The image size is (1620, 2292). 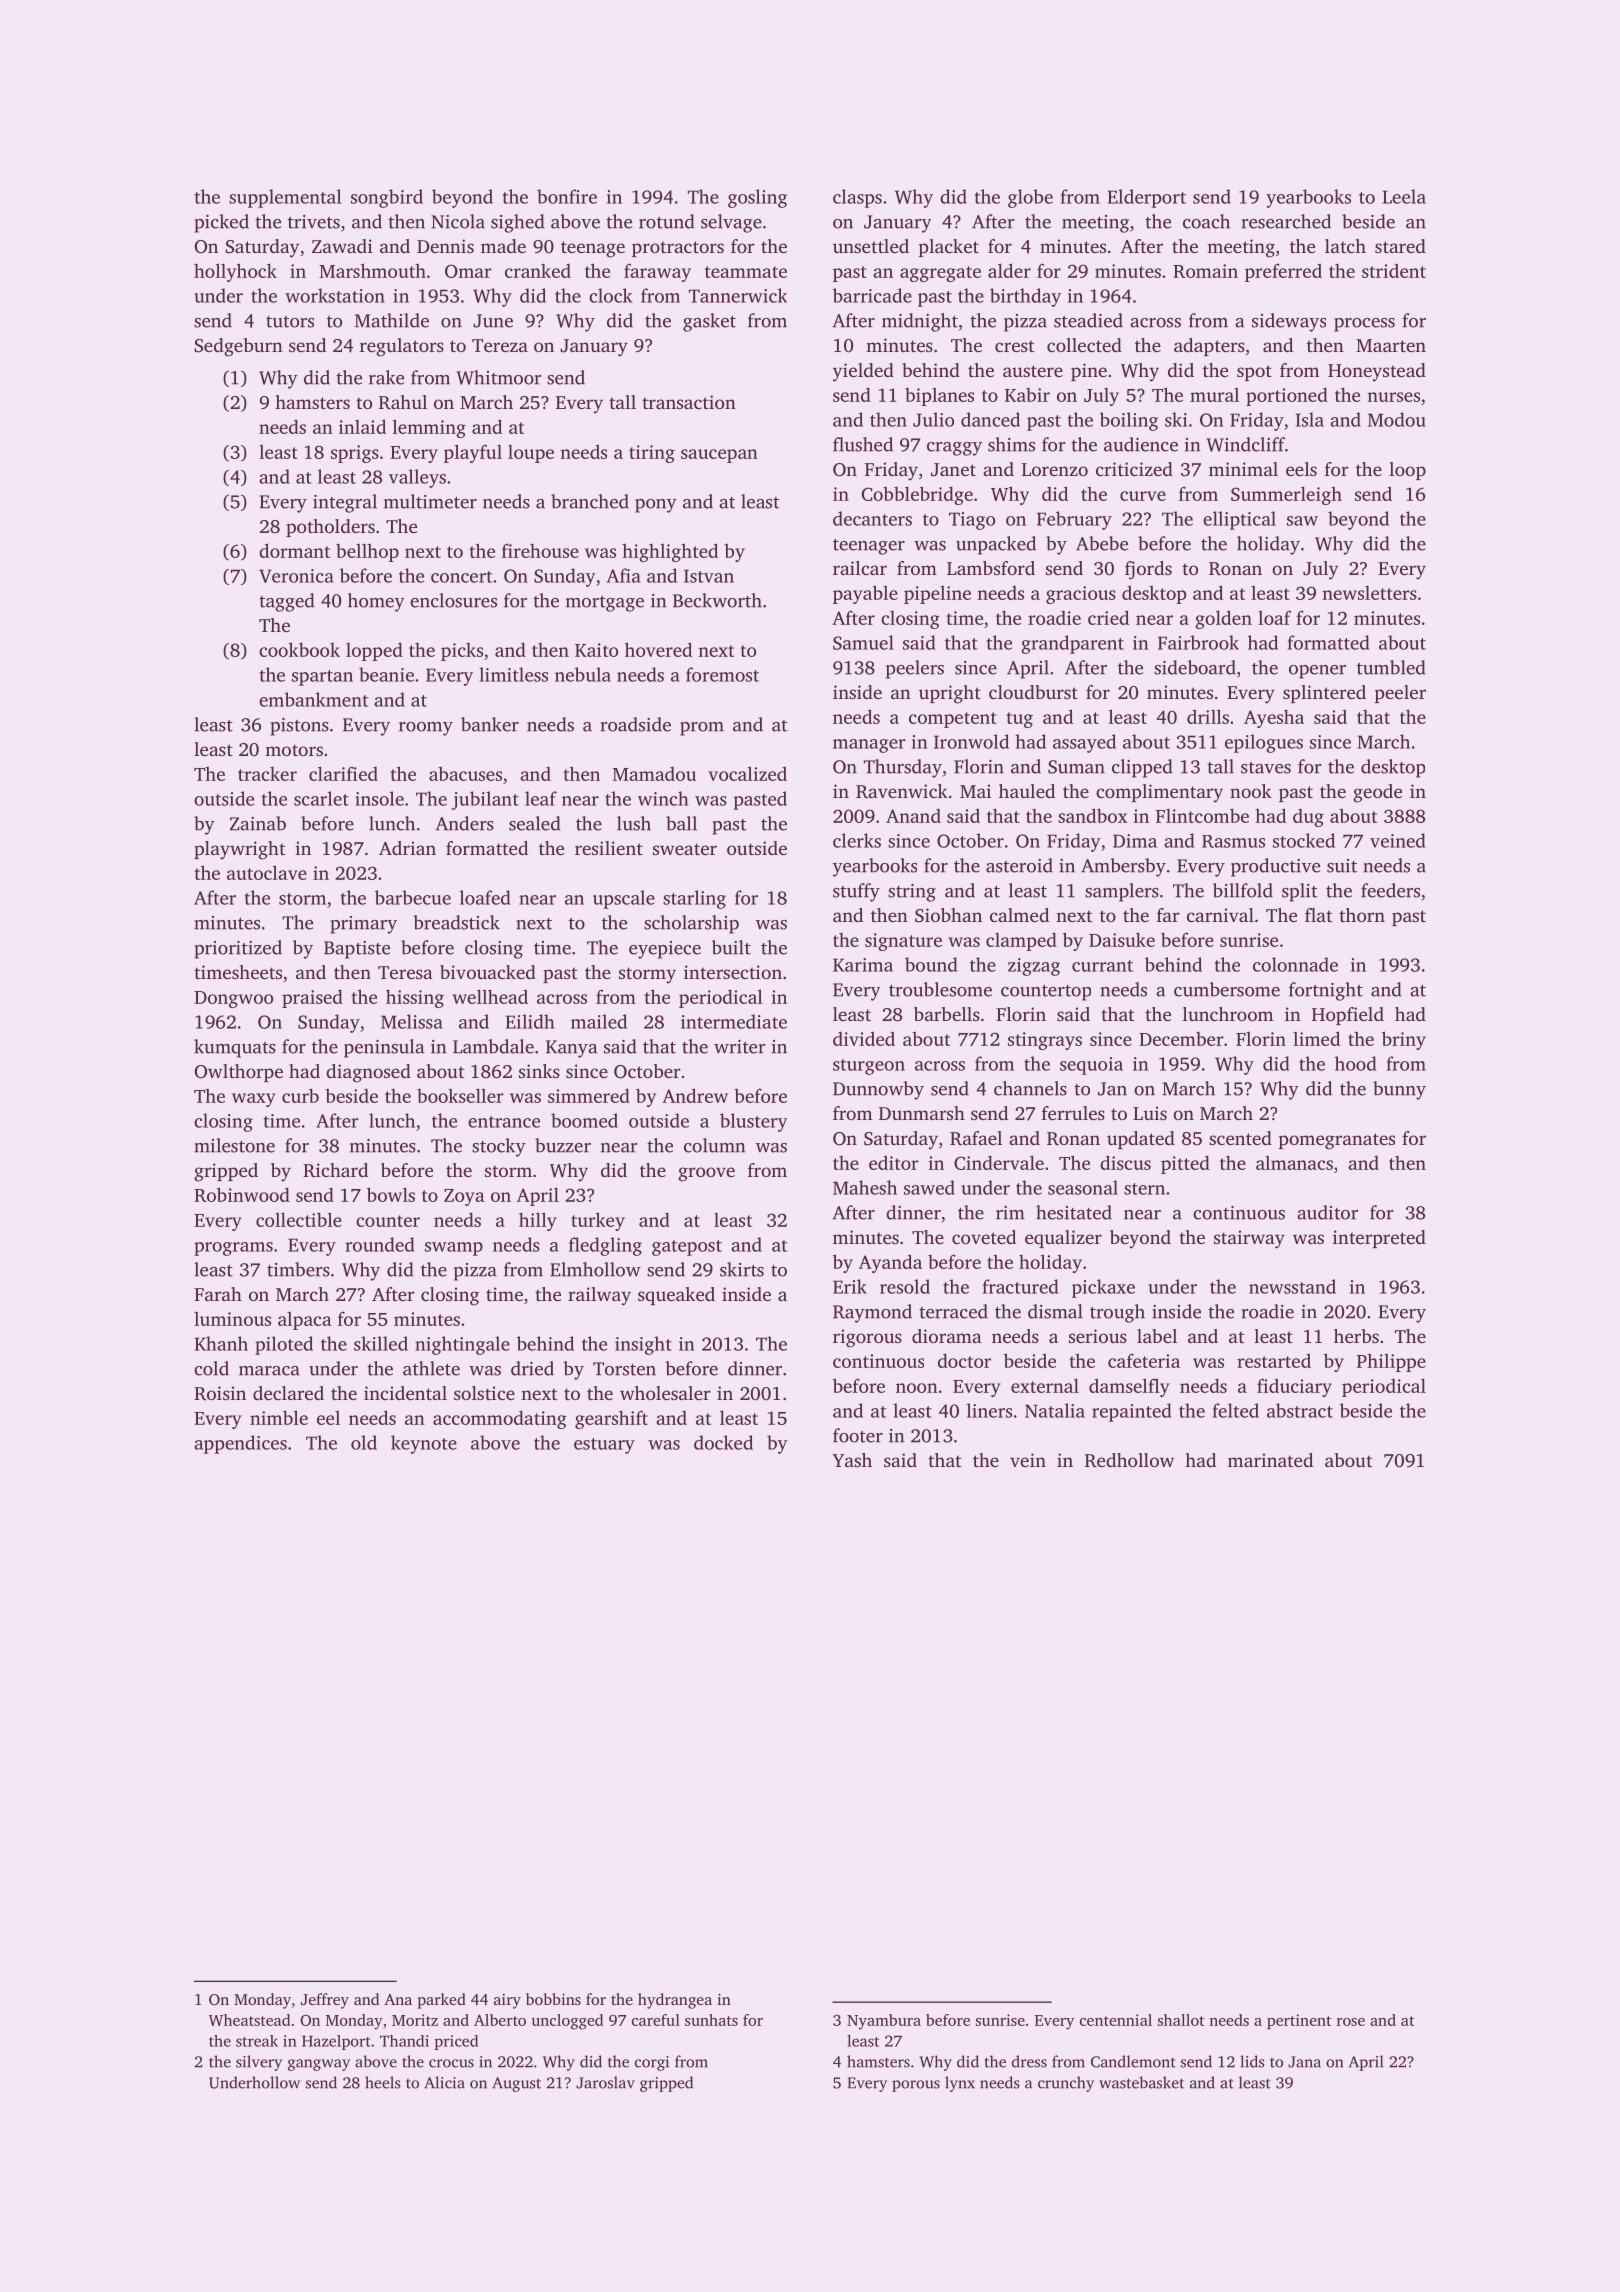 What do you see at coordinates (1116, 2020) in the screenshot?
I see `centennial` at bounding box center [1116, 2020].
